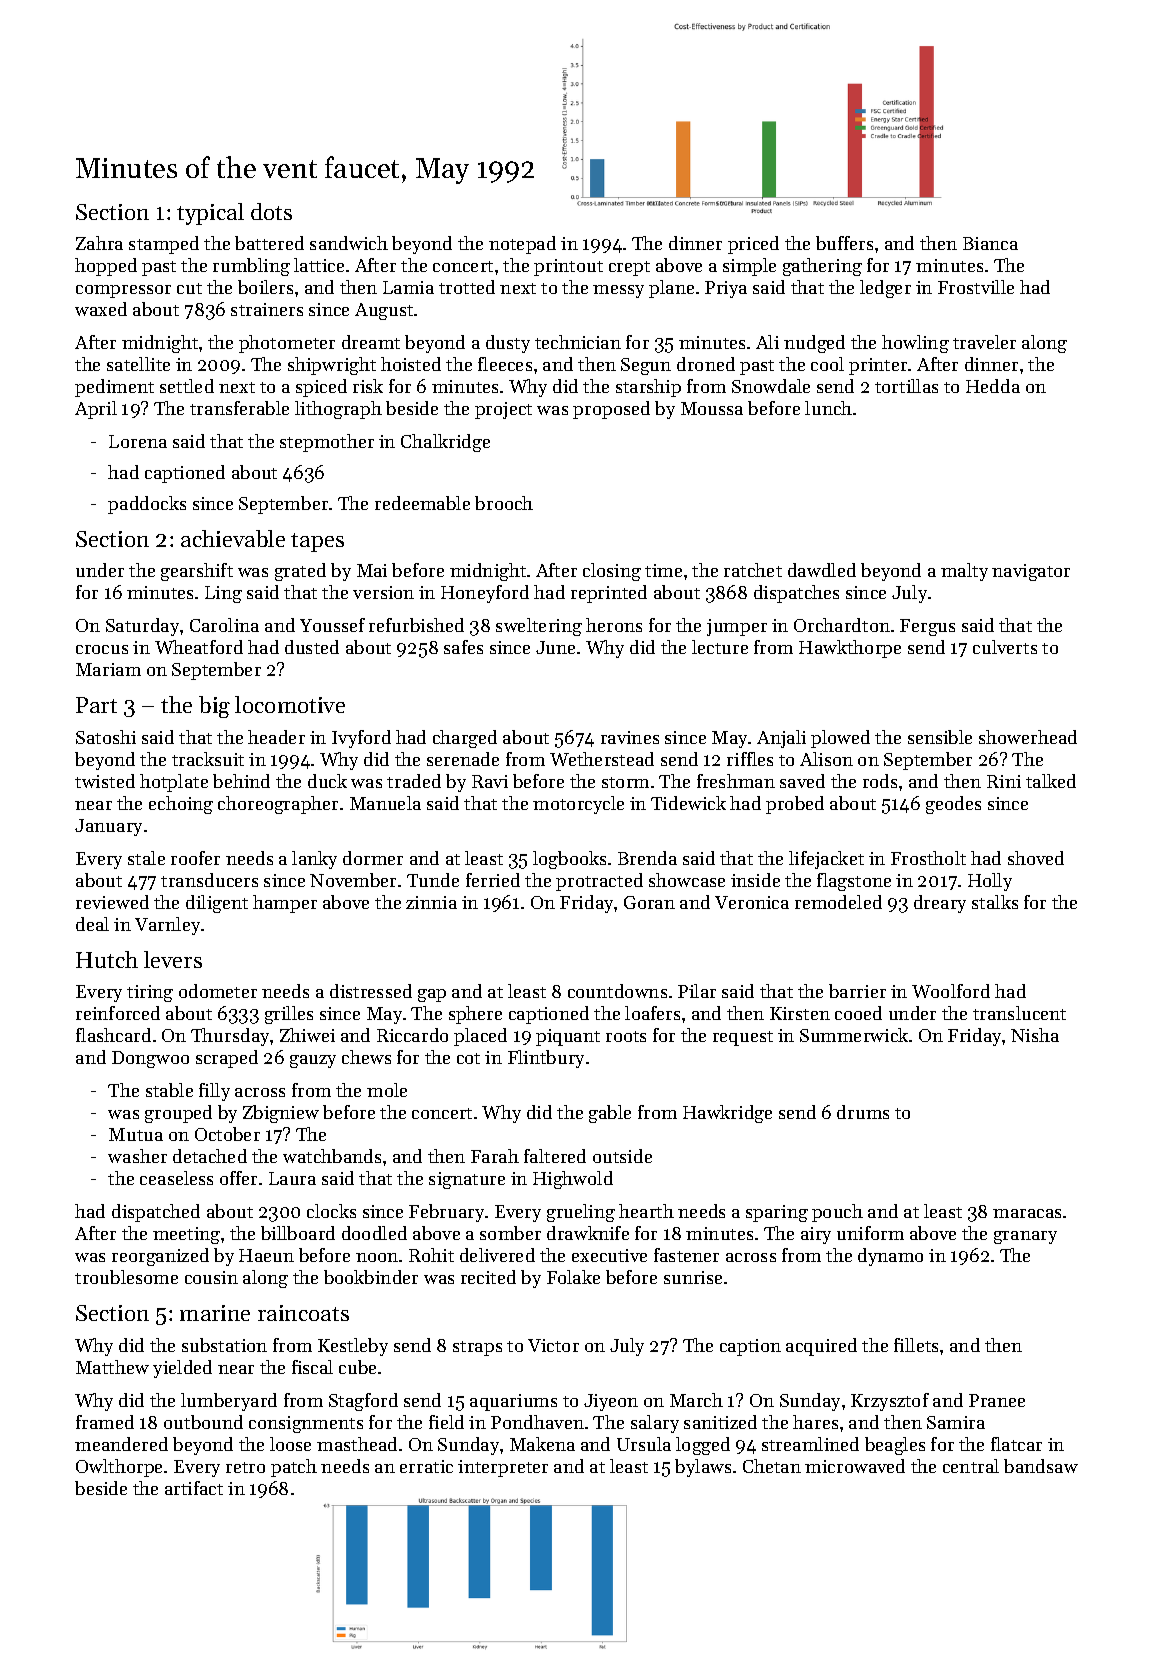 This image has height=1673, width=1155. I want to click on buffers, so click(844, 243).
